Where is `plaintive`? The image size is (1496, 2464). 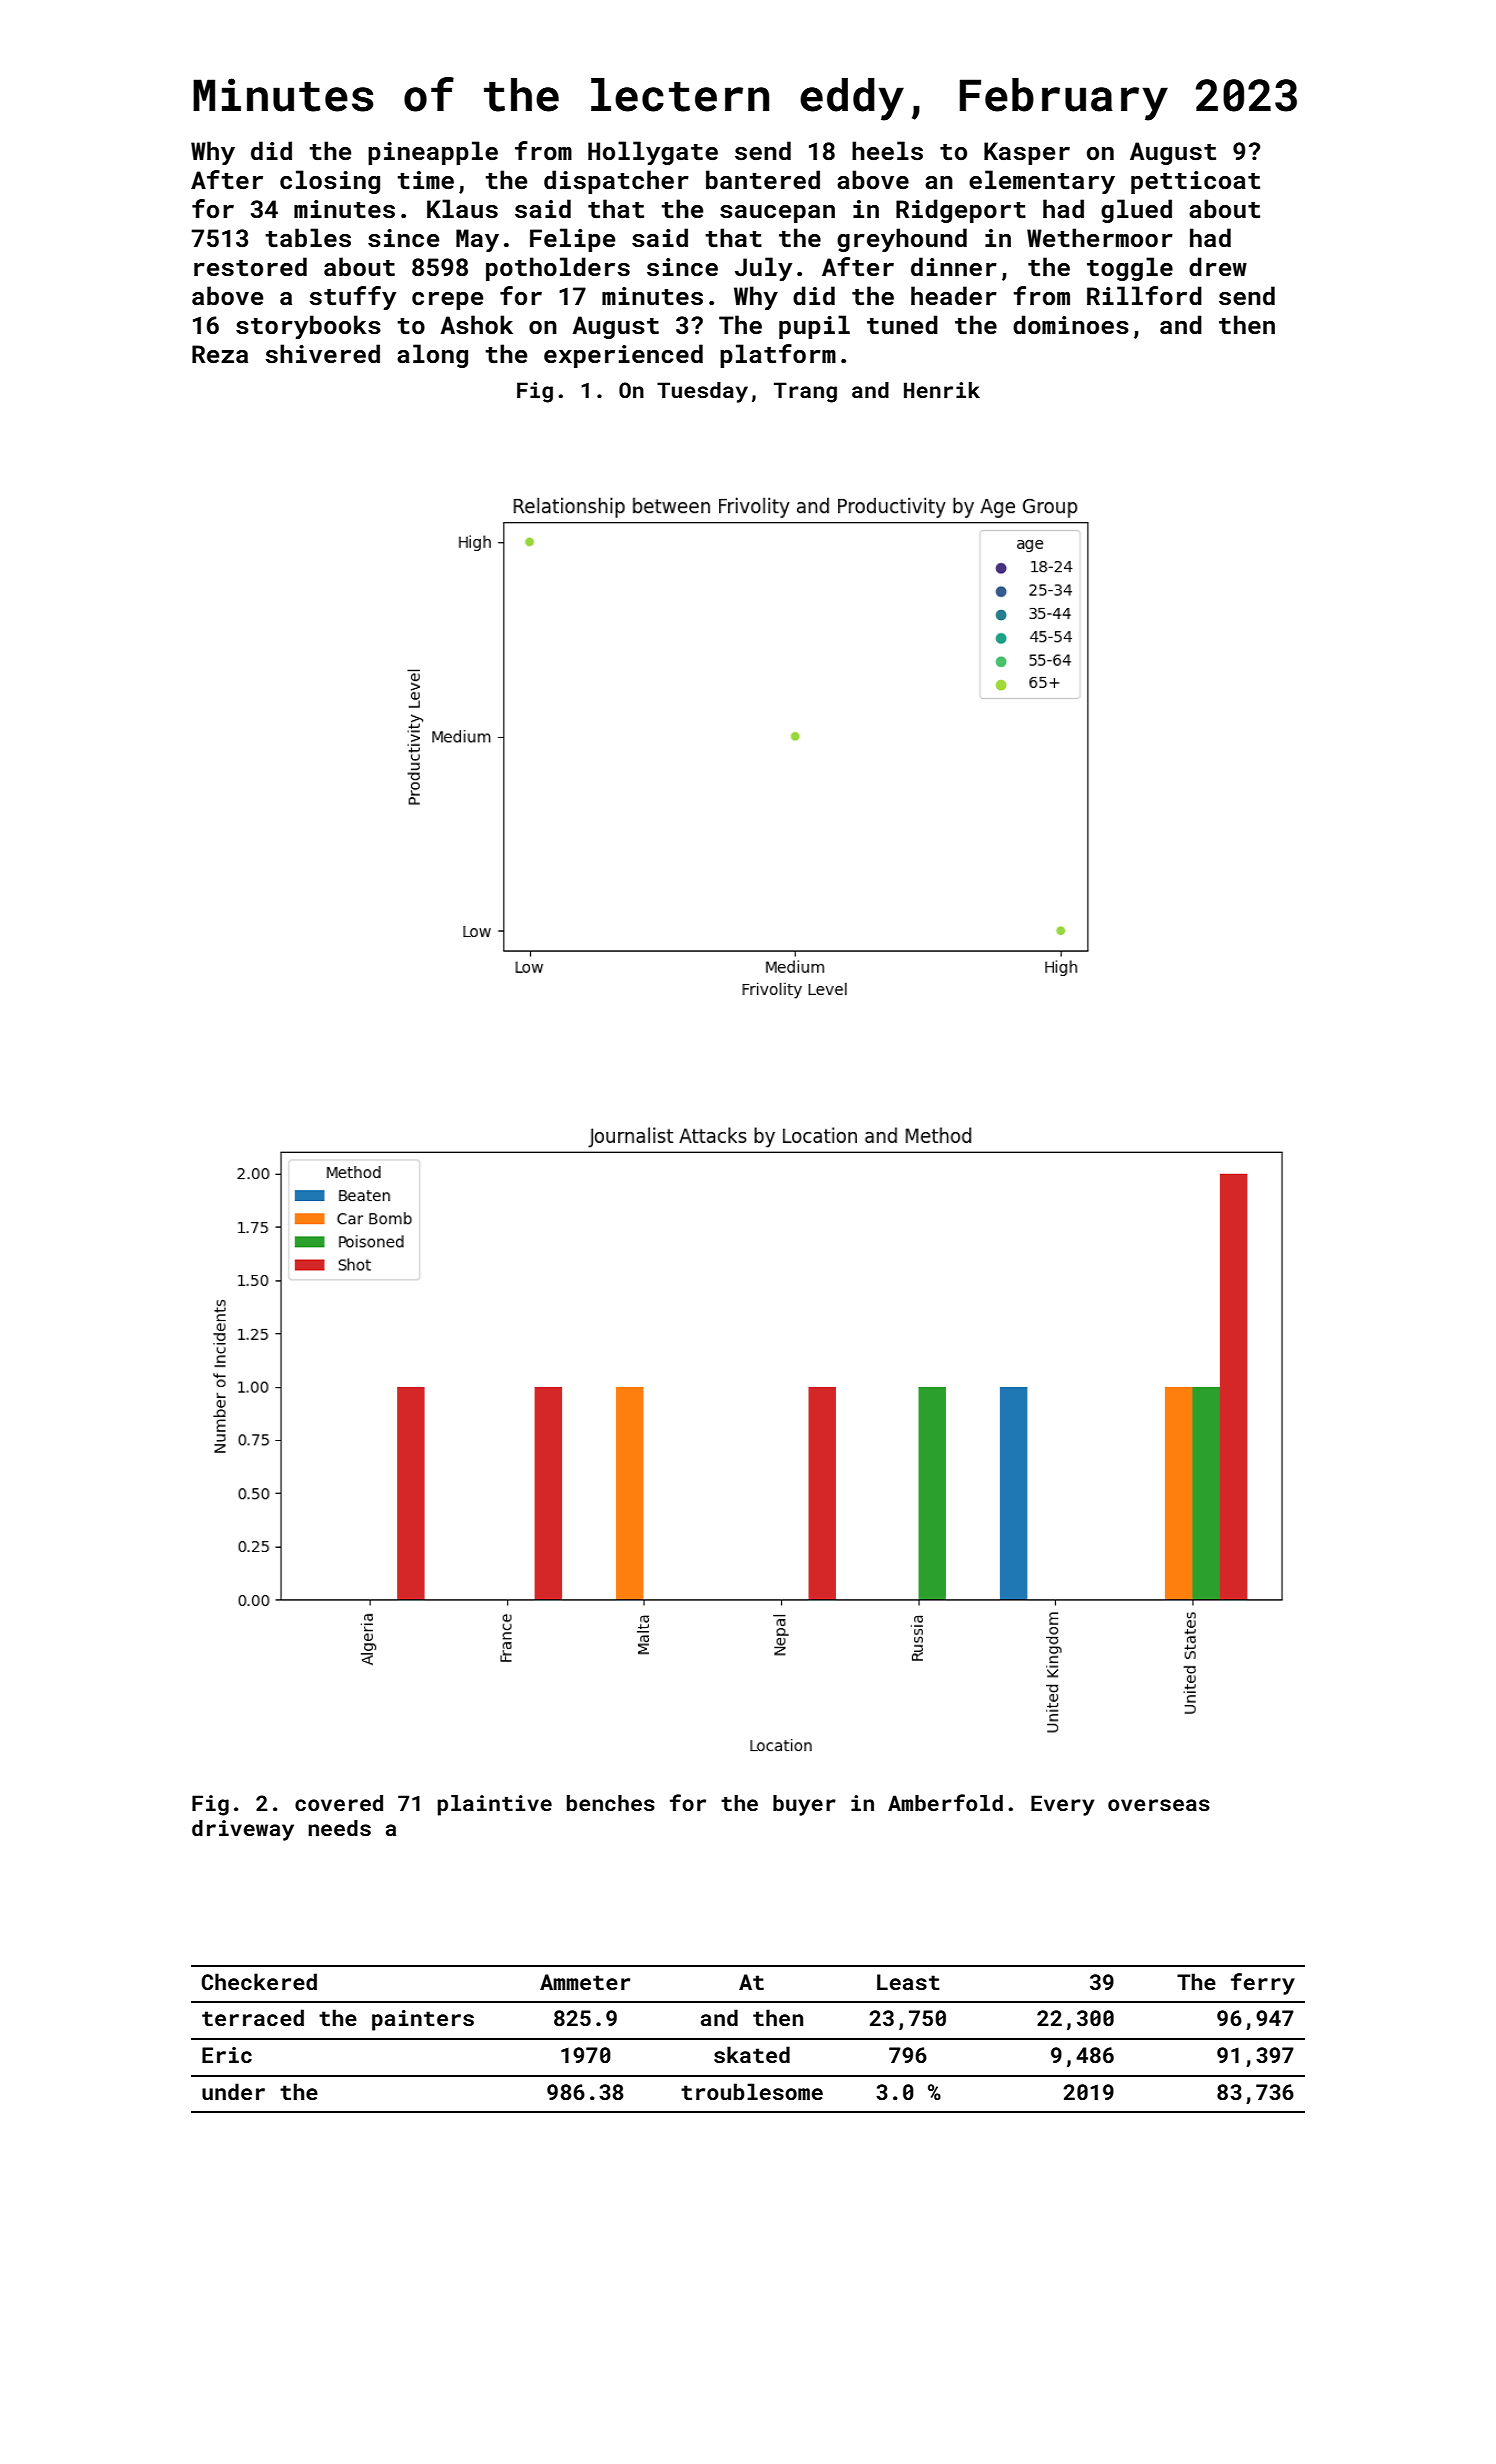 plaintive is located at coordinates (494, 1805).
